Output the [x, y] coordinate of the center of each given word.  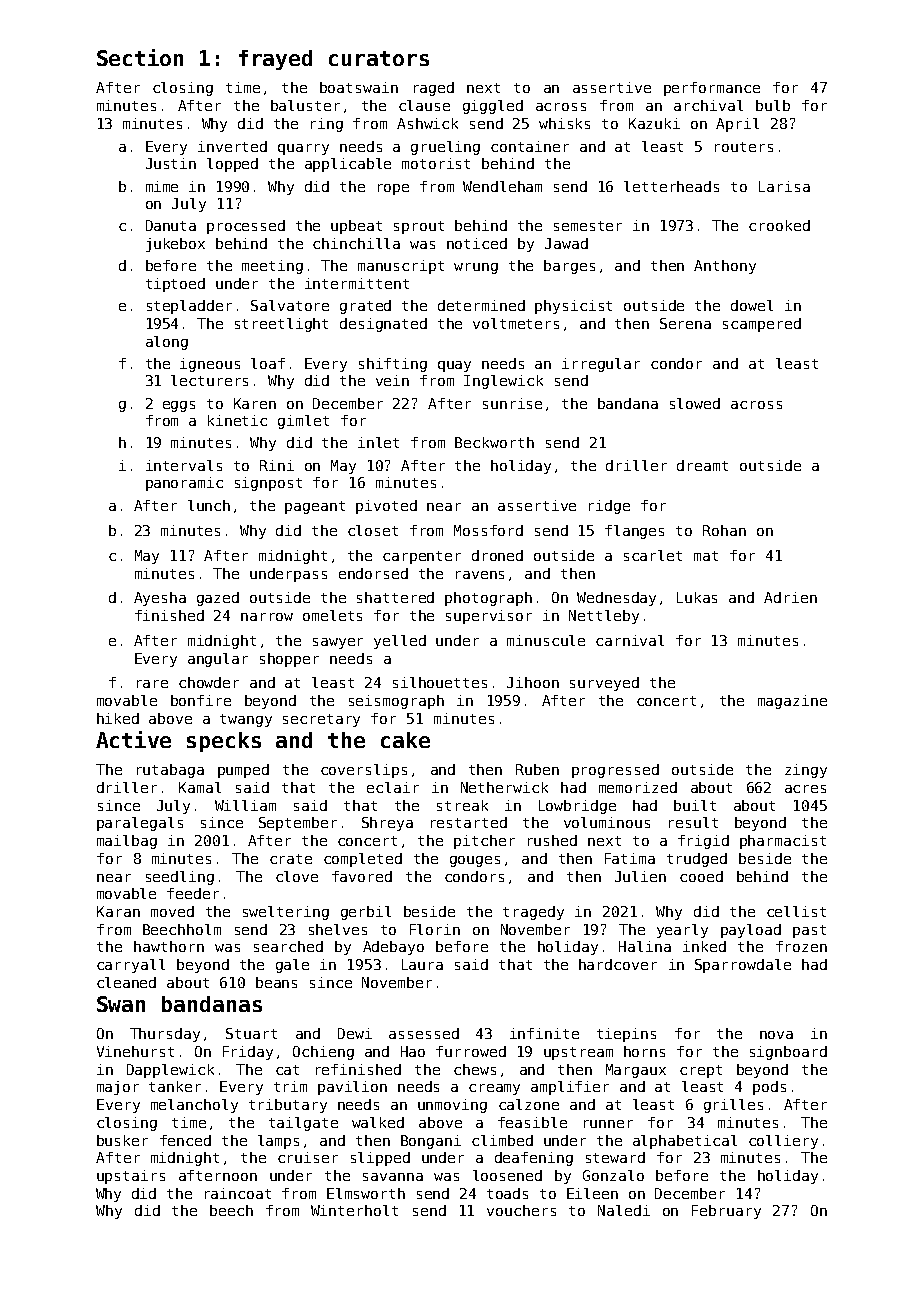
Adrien [790, 597]
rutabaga [170, 771]
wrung [476, 268]
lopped [232, 165]
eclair [393, 787]
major [118, 1088]
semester [588, 226]
